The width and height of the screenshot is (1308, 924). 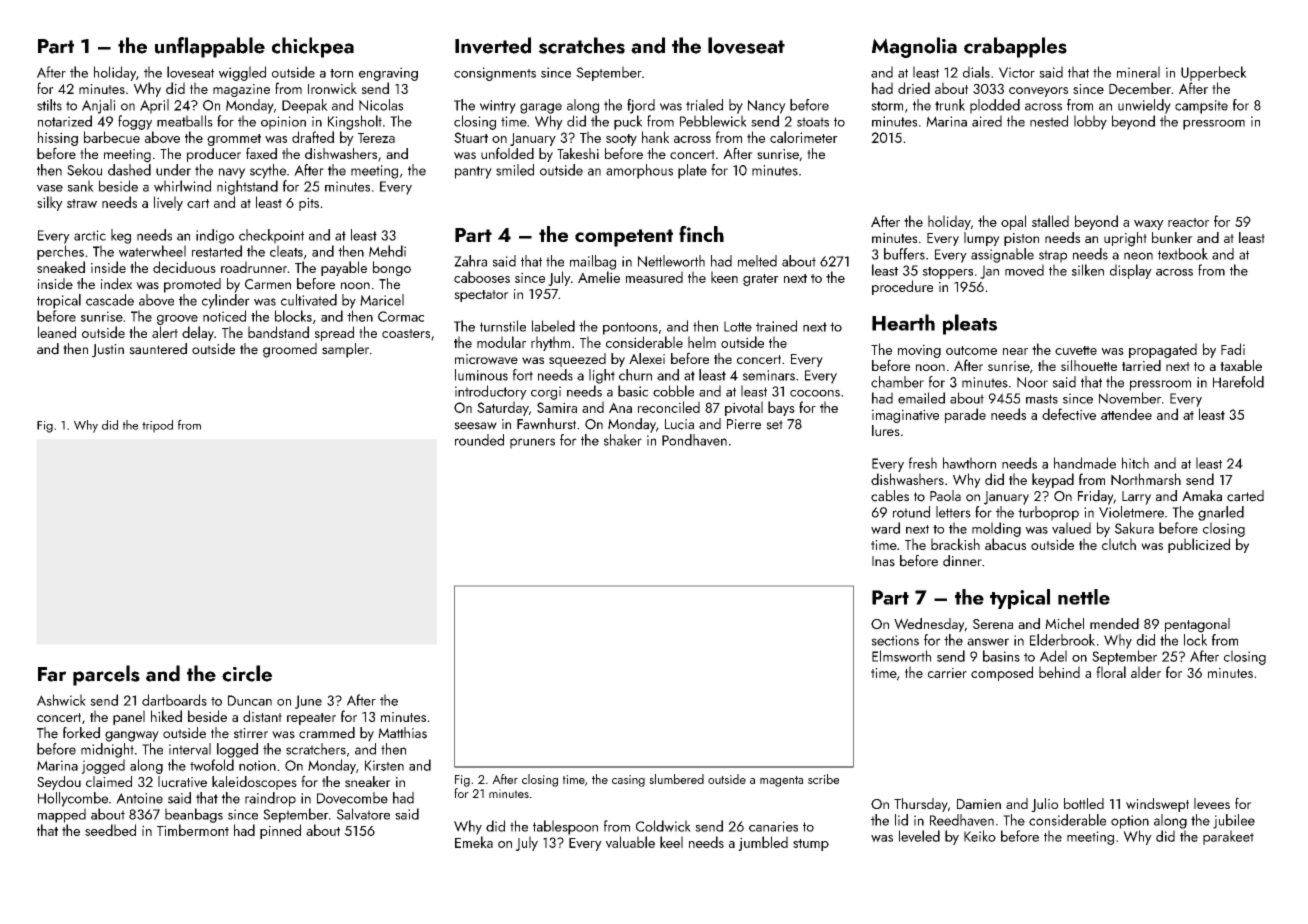 What do you see at coordinates (630, 842) in the screenshot?
I see `valuable` at bounding box center [630, 842].
